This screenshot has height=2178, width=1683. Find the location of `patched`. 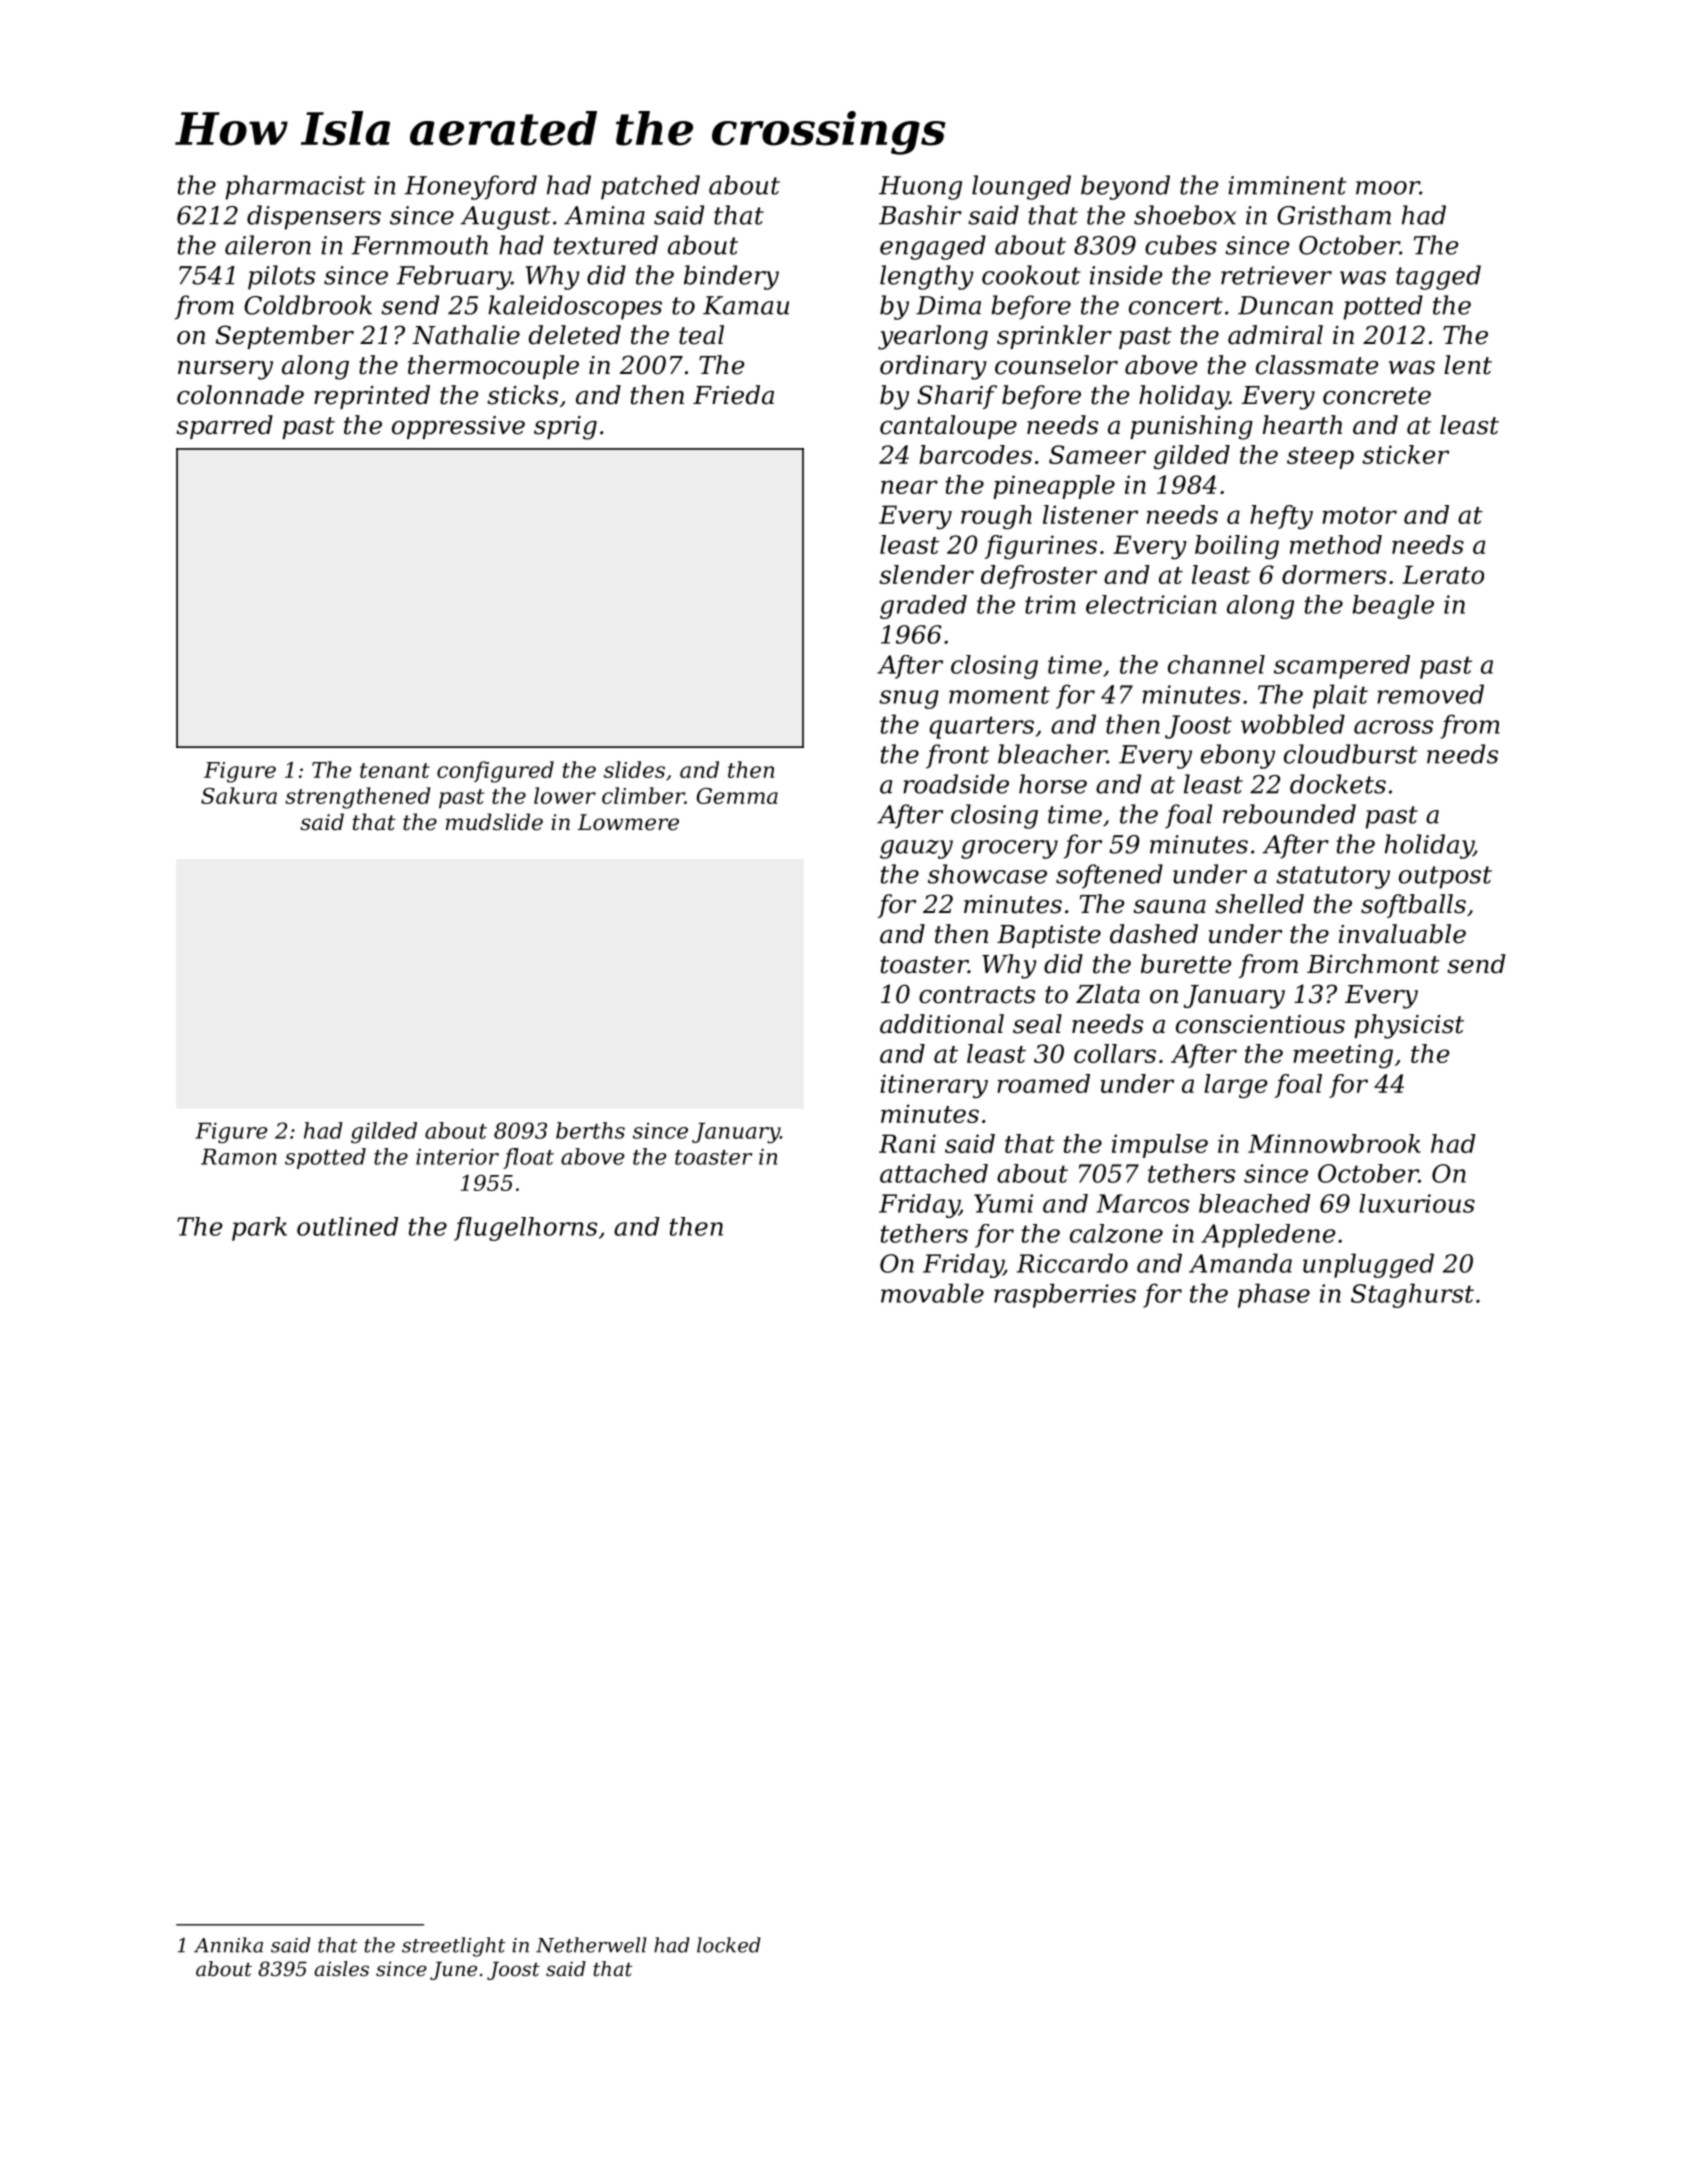

patched is located at coordinates (650, 187).
